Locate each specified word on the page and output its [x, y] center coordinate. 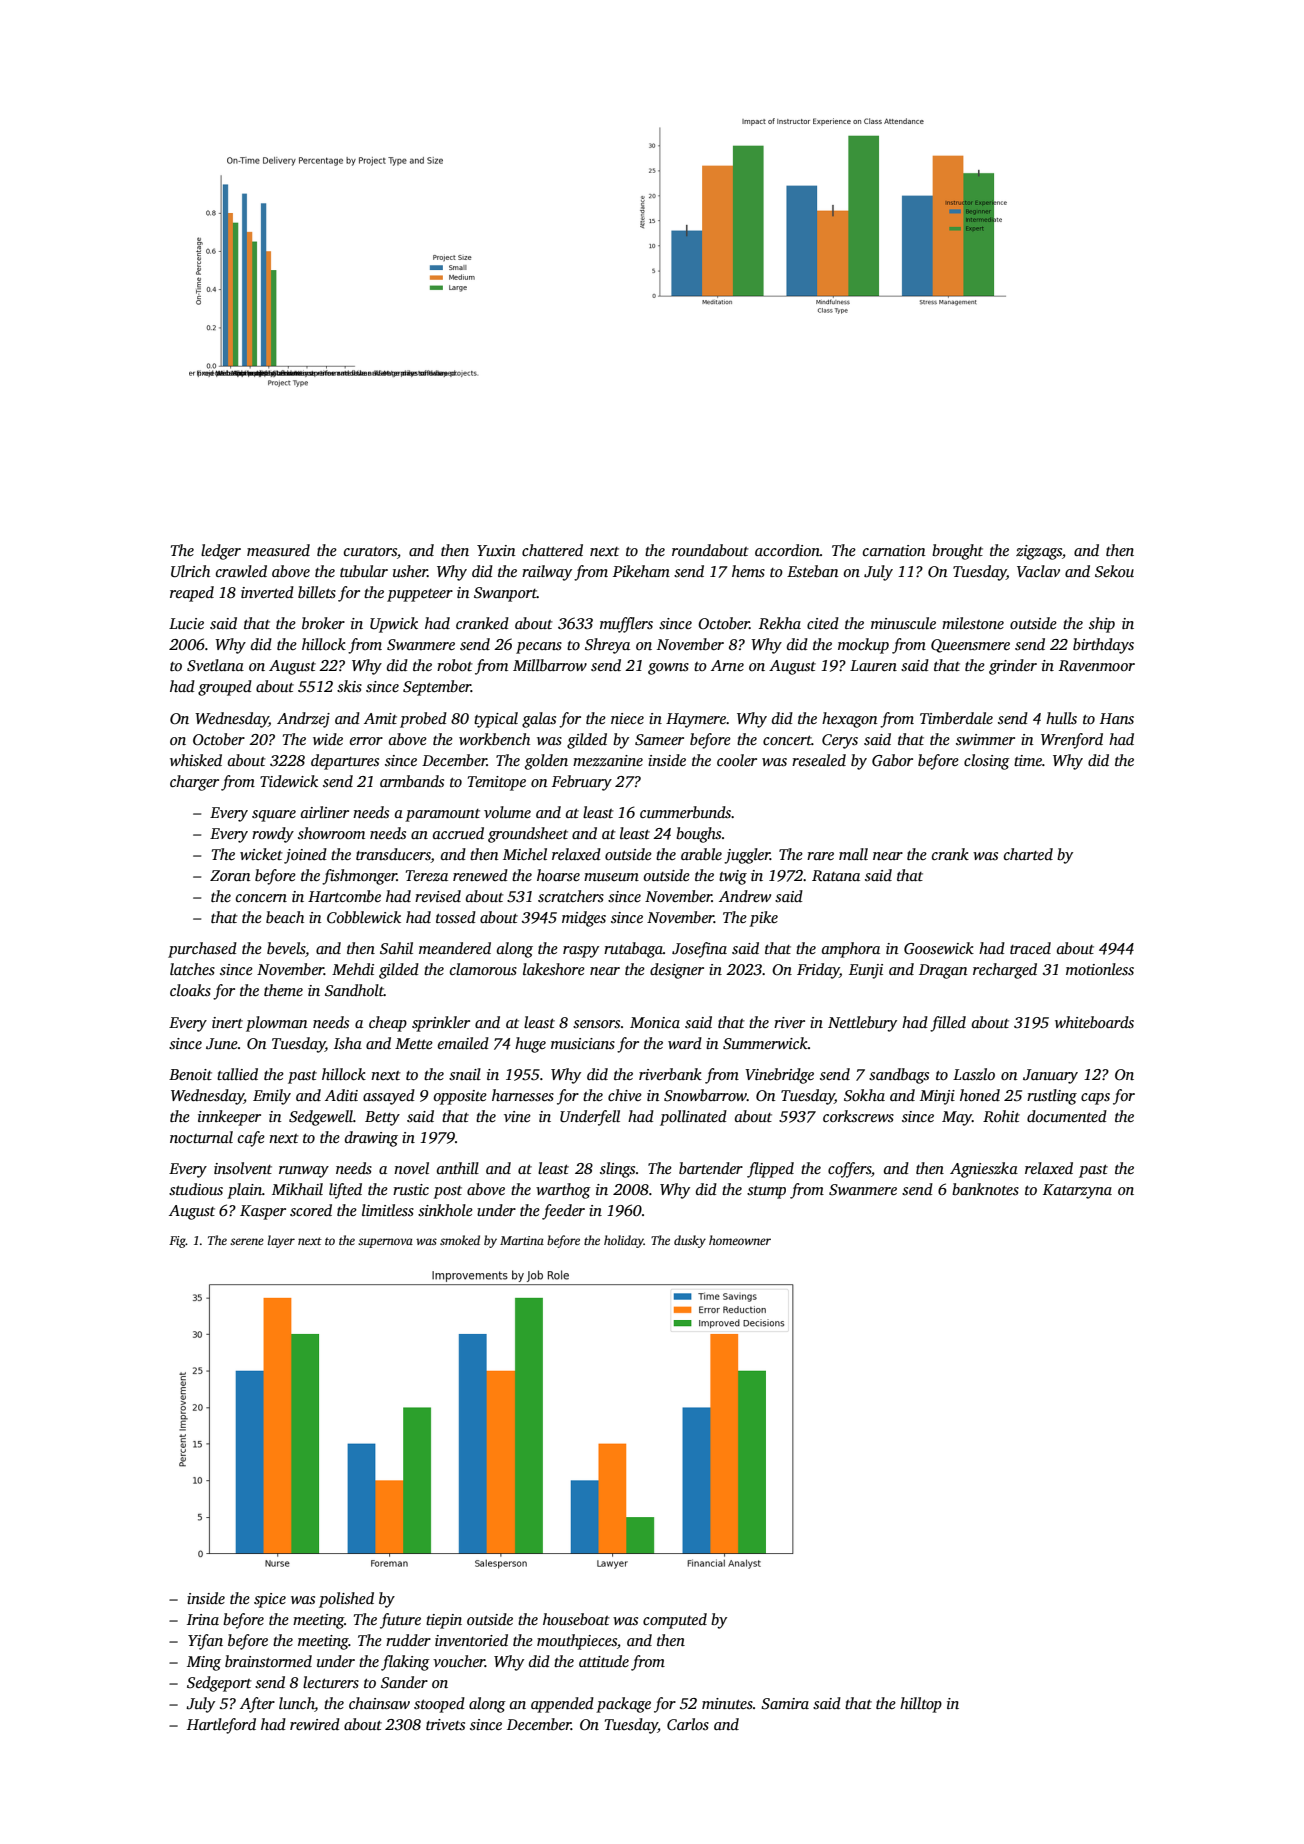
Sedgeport [219, 1684]
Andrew [745, 896]
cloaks [190, 990]
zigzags [1039, 552]
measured [278, 550]
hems [748, 571]
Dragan [943, 971]
